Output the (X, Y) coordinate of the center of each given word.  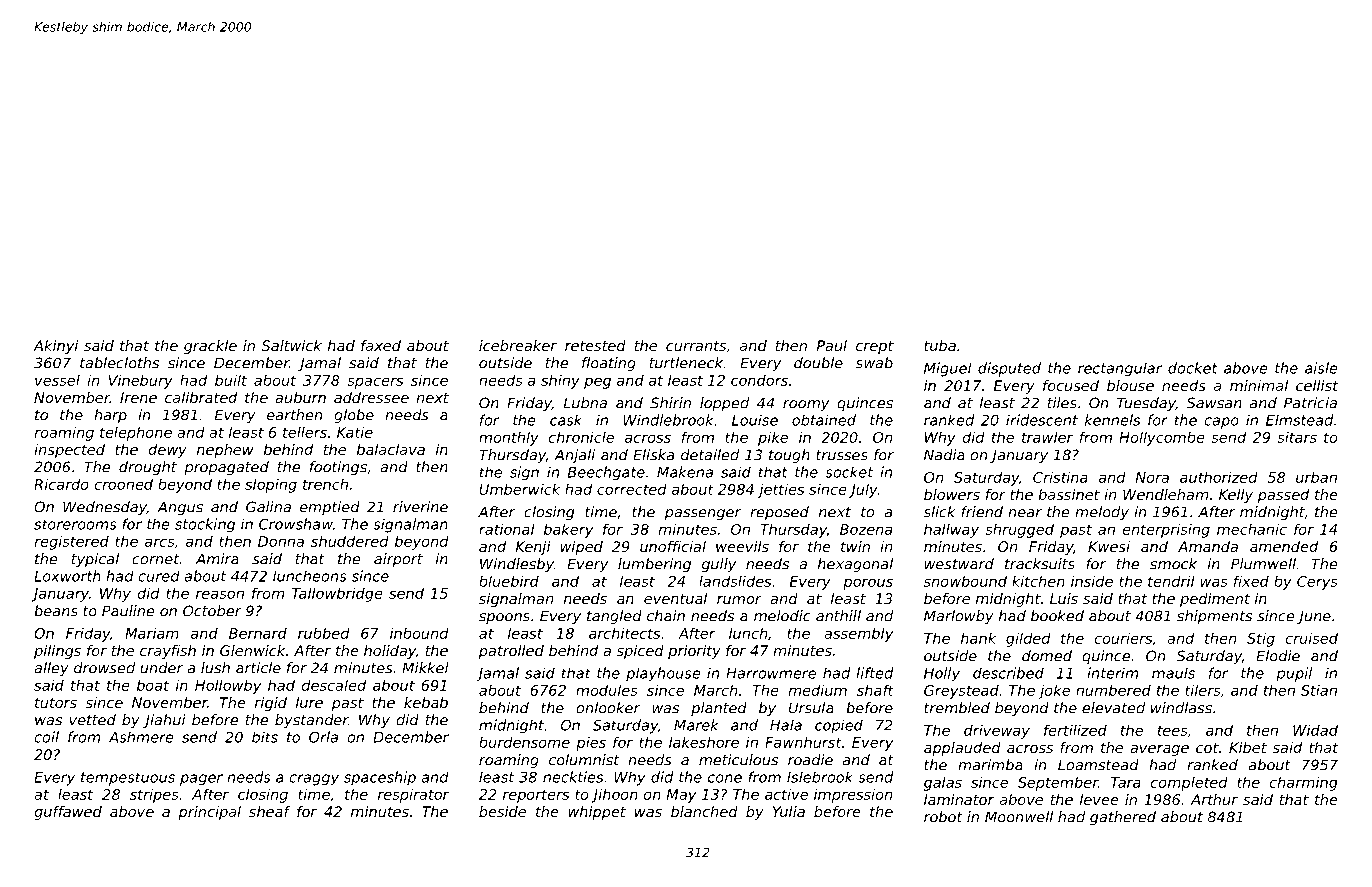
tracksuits (1040, 564)
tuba (940, 345)
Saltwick (292, 345)
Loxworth (67, 576)
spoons (504, 618)
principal (209, 813)
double (818, 363)
